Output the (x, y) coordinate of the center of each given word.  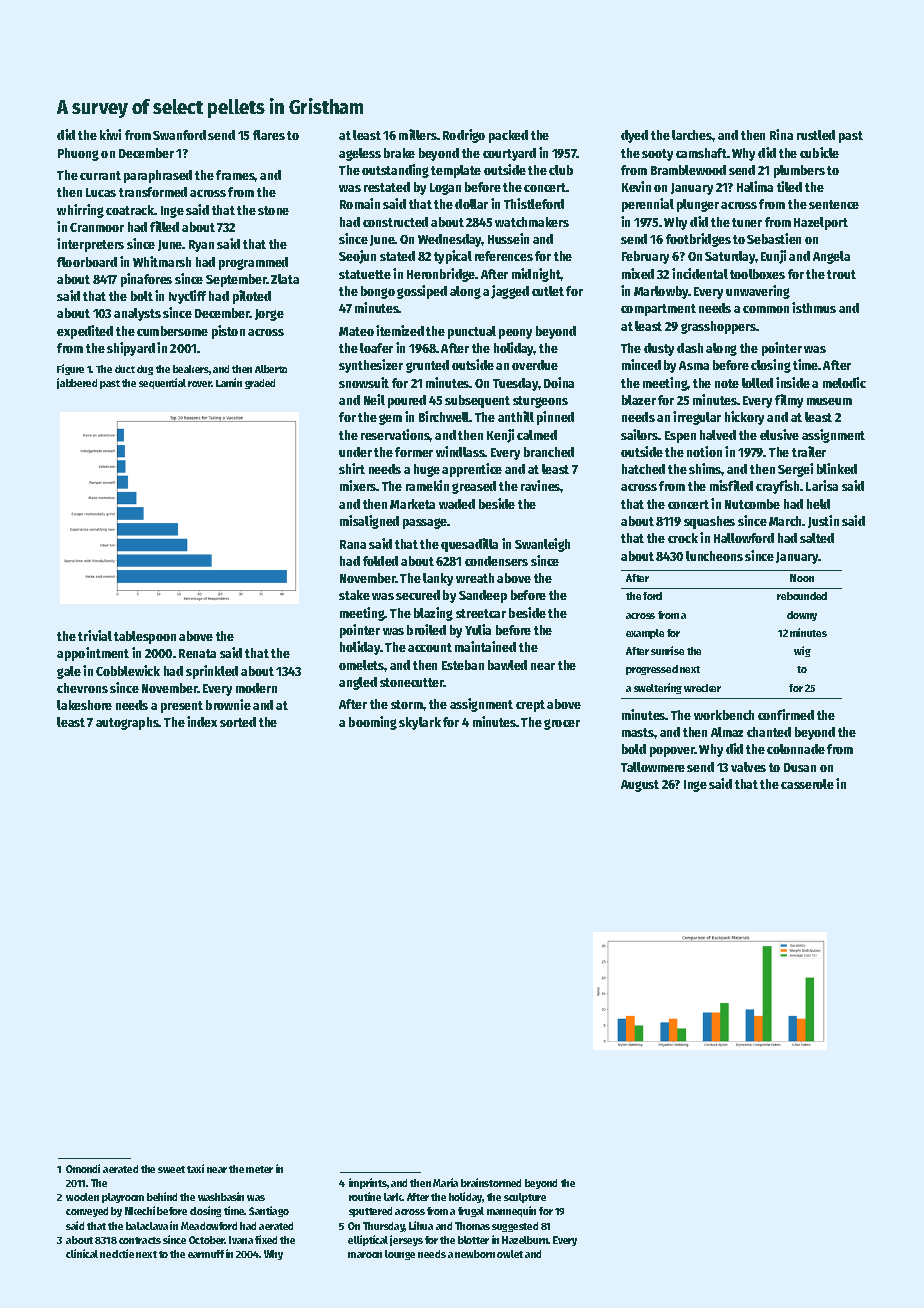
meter (259, 1169)
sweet (171, 1169)
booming (373, 723)
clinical (82, 1253)
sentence (834, 204)
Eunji (773, 257)
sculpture (525, 1198)
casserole (807, 784)
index (202, 721)
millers (418, 134)
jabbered (77, 383)
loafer (376, 348)
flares (269, 135)
